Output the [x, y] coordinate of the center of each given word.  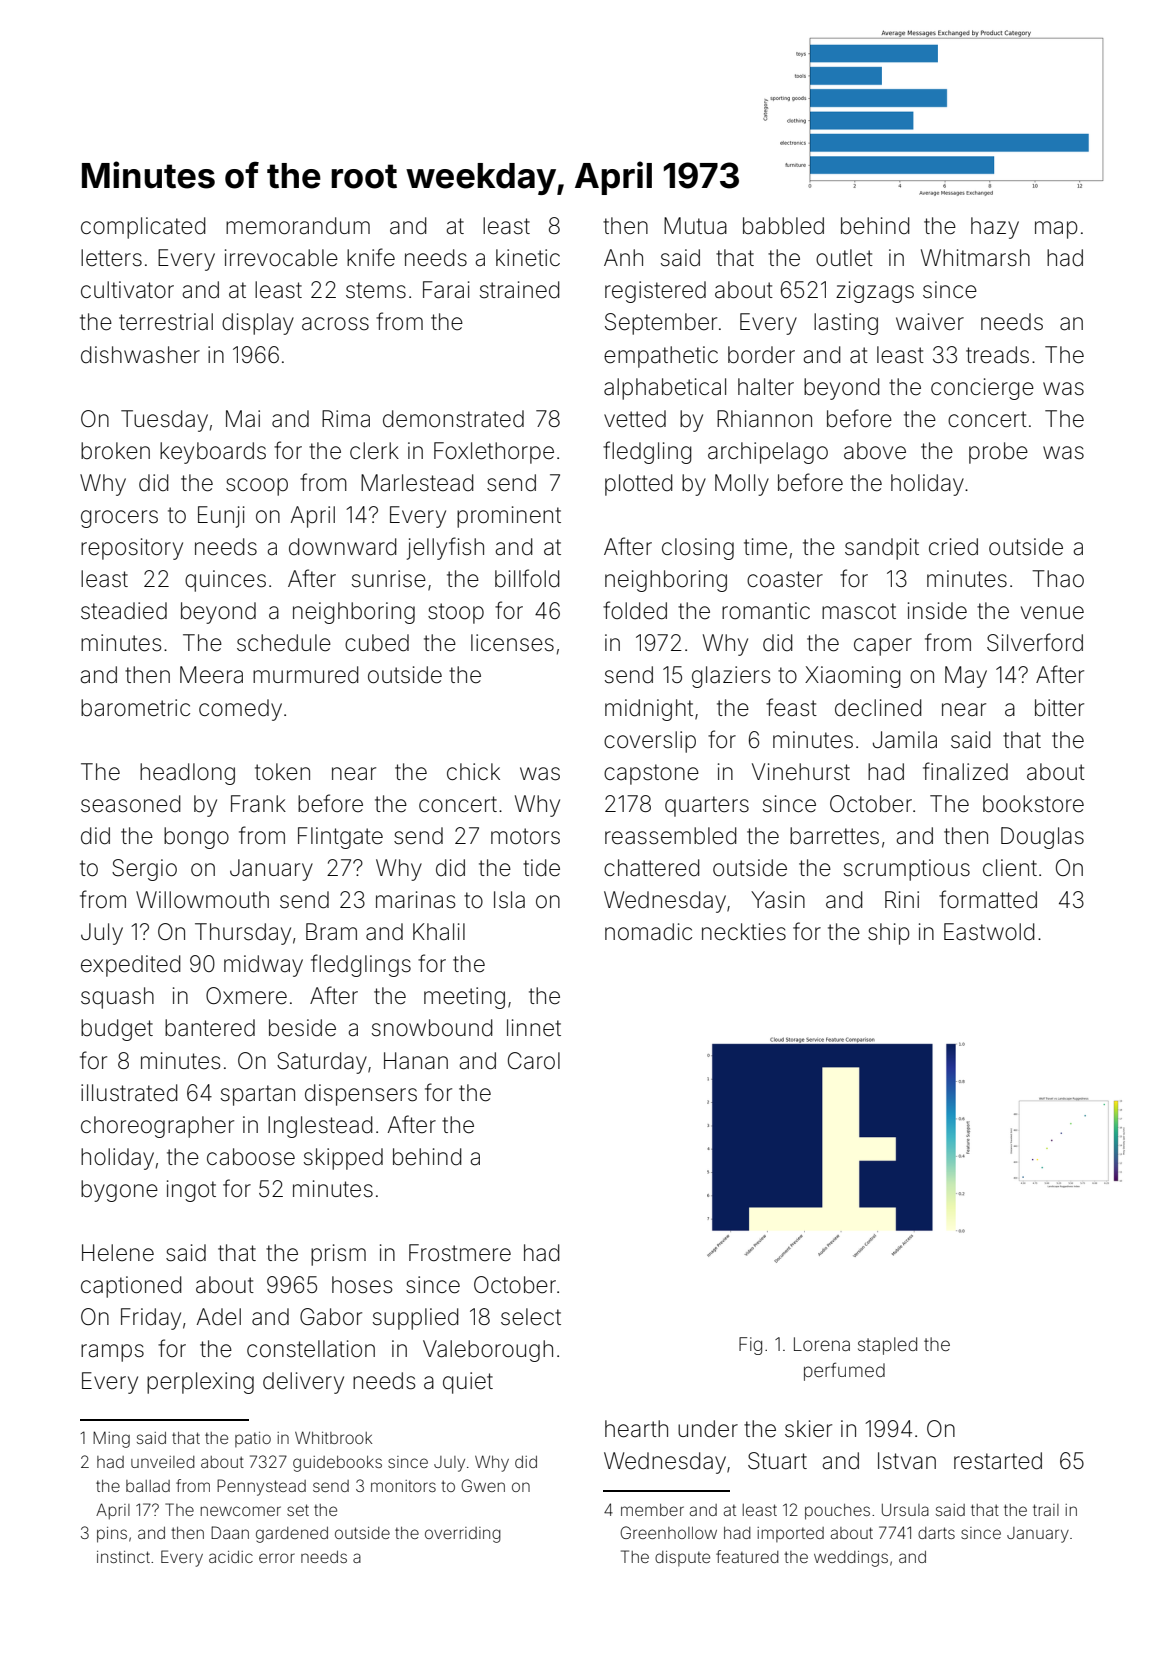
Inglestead [320, 1127]
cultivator [127, 290]
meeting [464, 998]
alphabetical [665, 389]
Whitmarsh [975, 258]
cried [953, 547]
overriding [463, 1535]
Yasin [778, 900]
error [277, 1558]
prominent [509, 517]
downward [343, 547]
